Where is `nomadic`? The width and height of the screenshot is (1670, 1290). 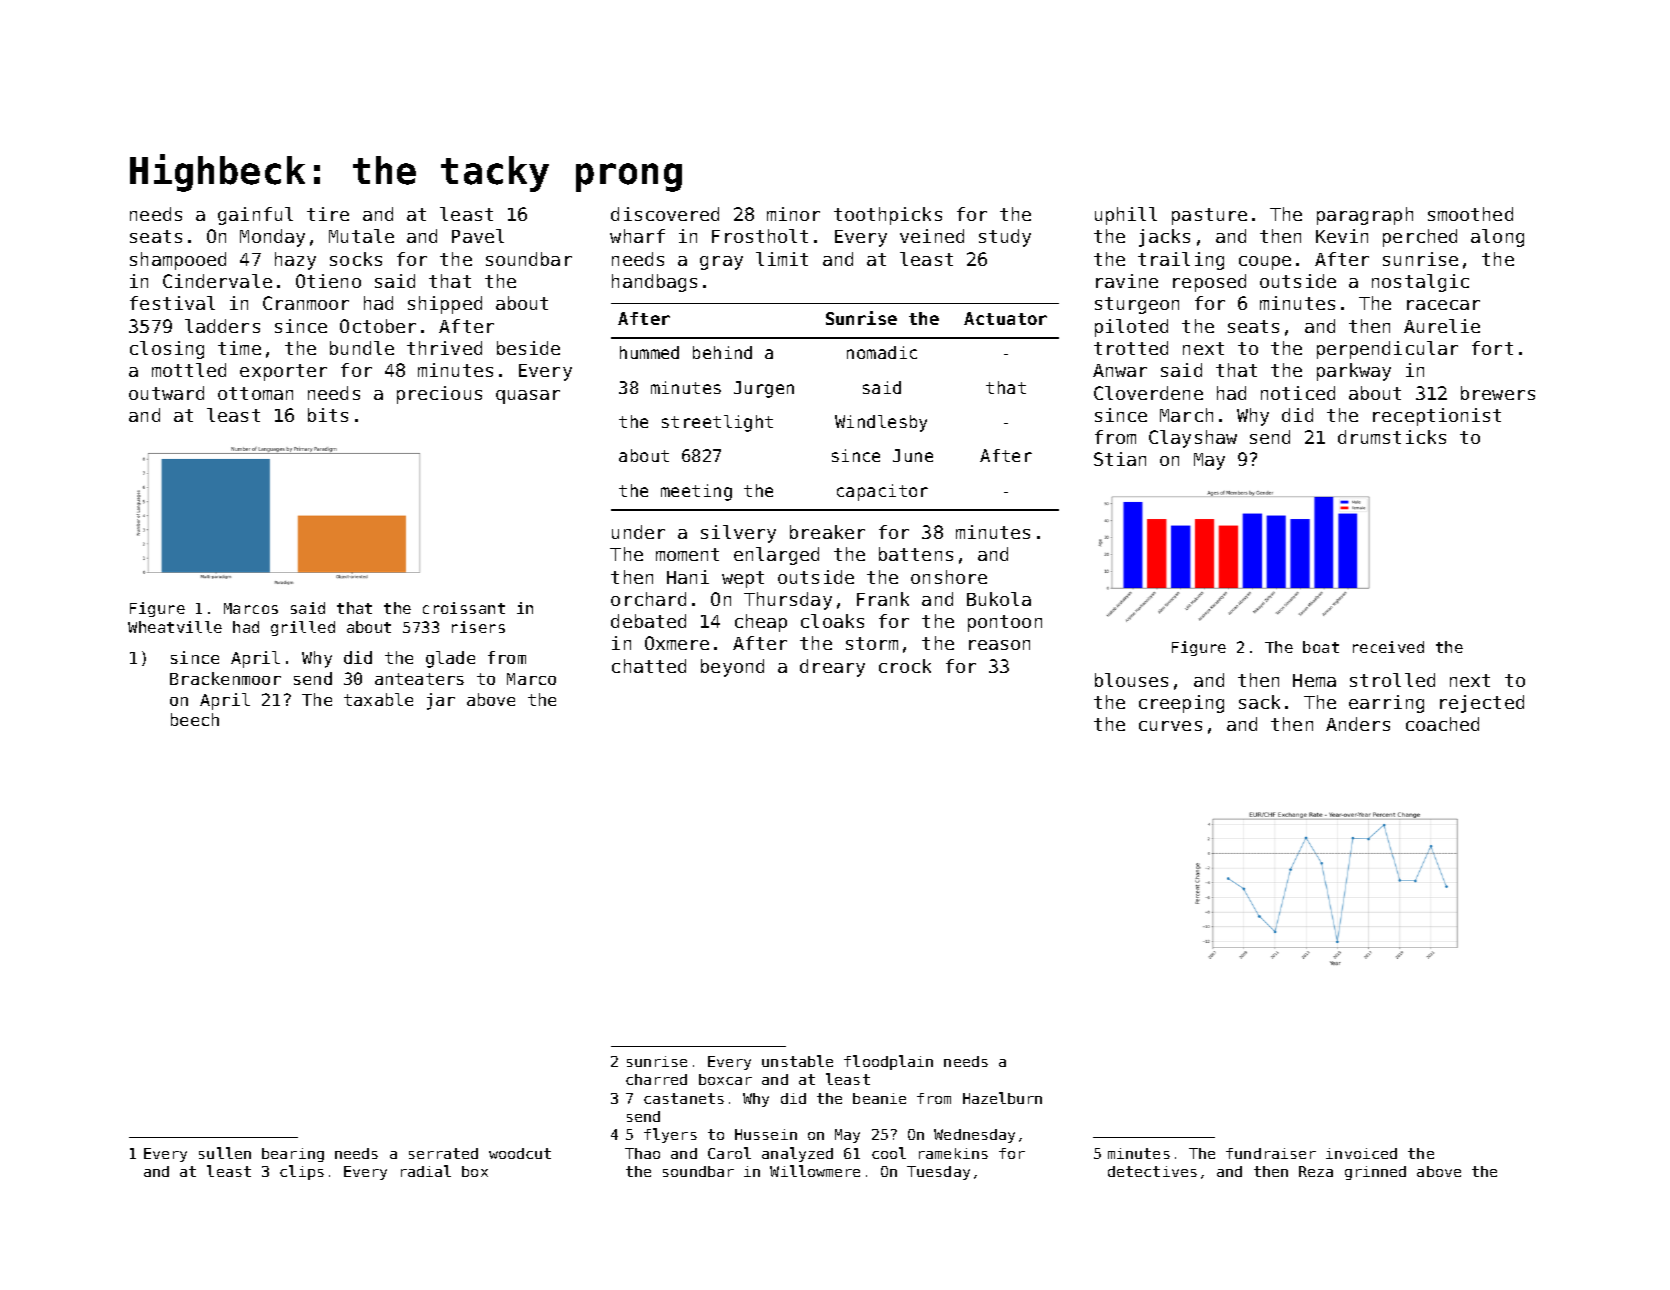
nomadic is located at coordinates (882, 352).
